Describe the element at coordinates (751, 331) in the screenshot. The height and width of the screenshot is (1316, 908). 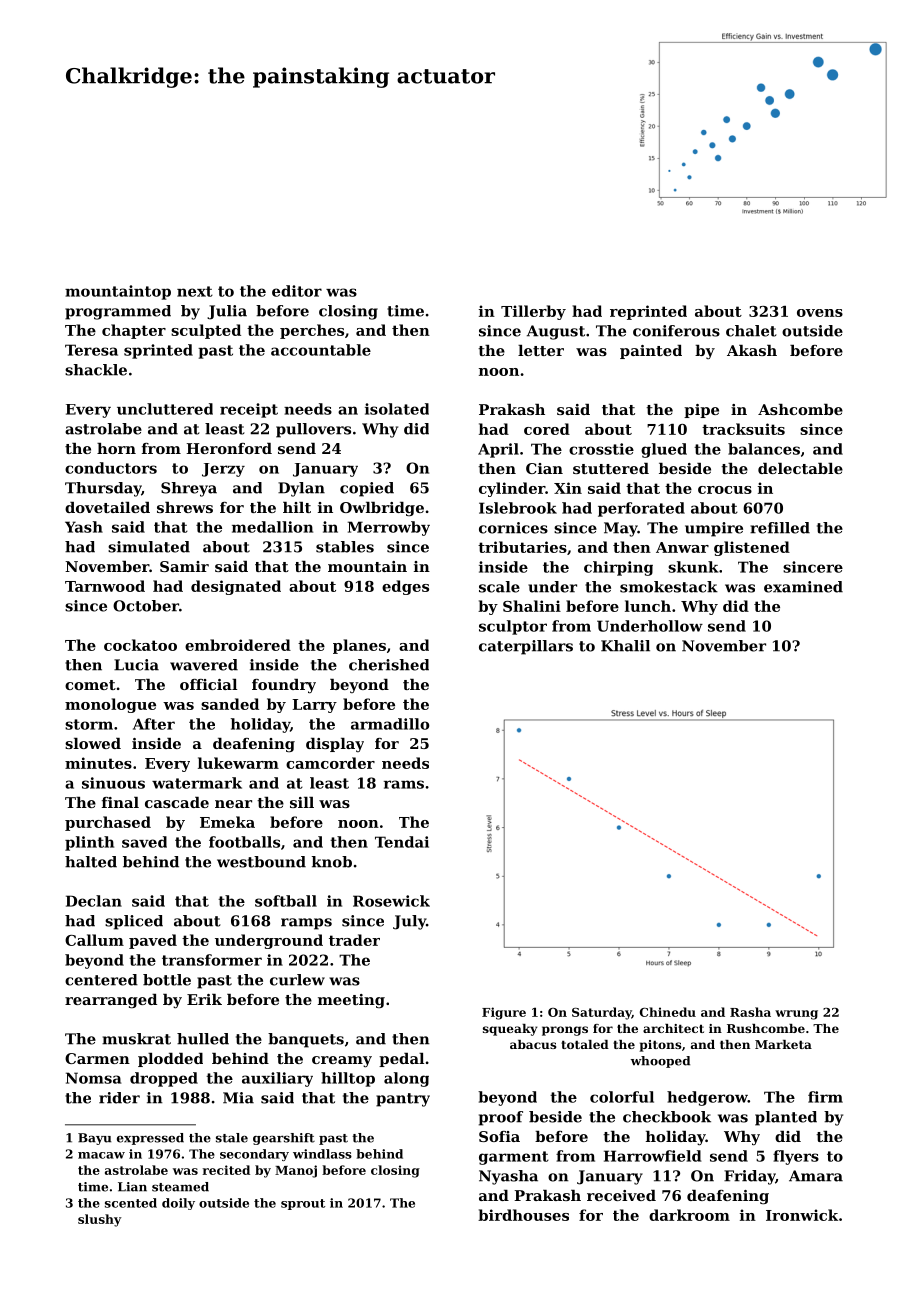
I see `chalet` at that location.
